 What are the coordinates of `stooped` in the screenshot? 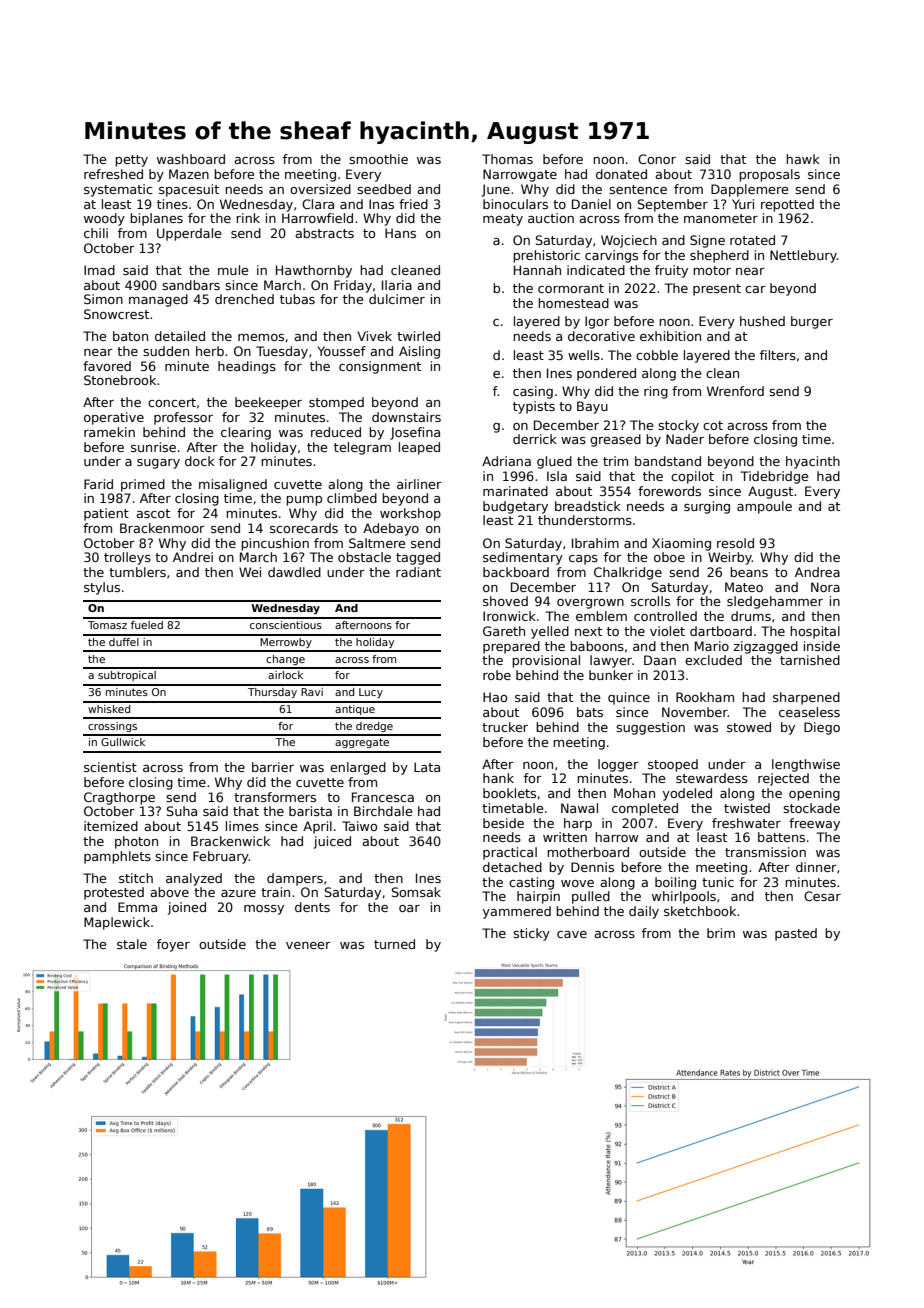 It's located at (673, 765).
